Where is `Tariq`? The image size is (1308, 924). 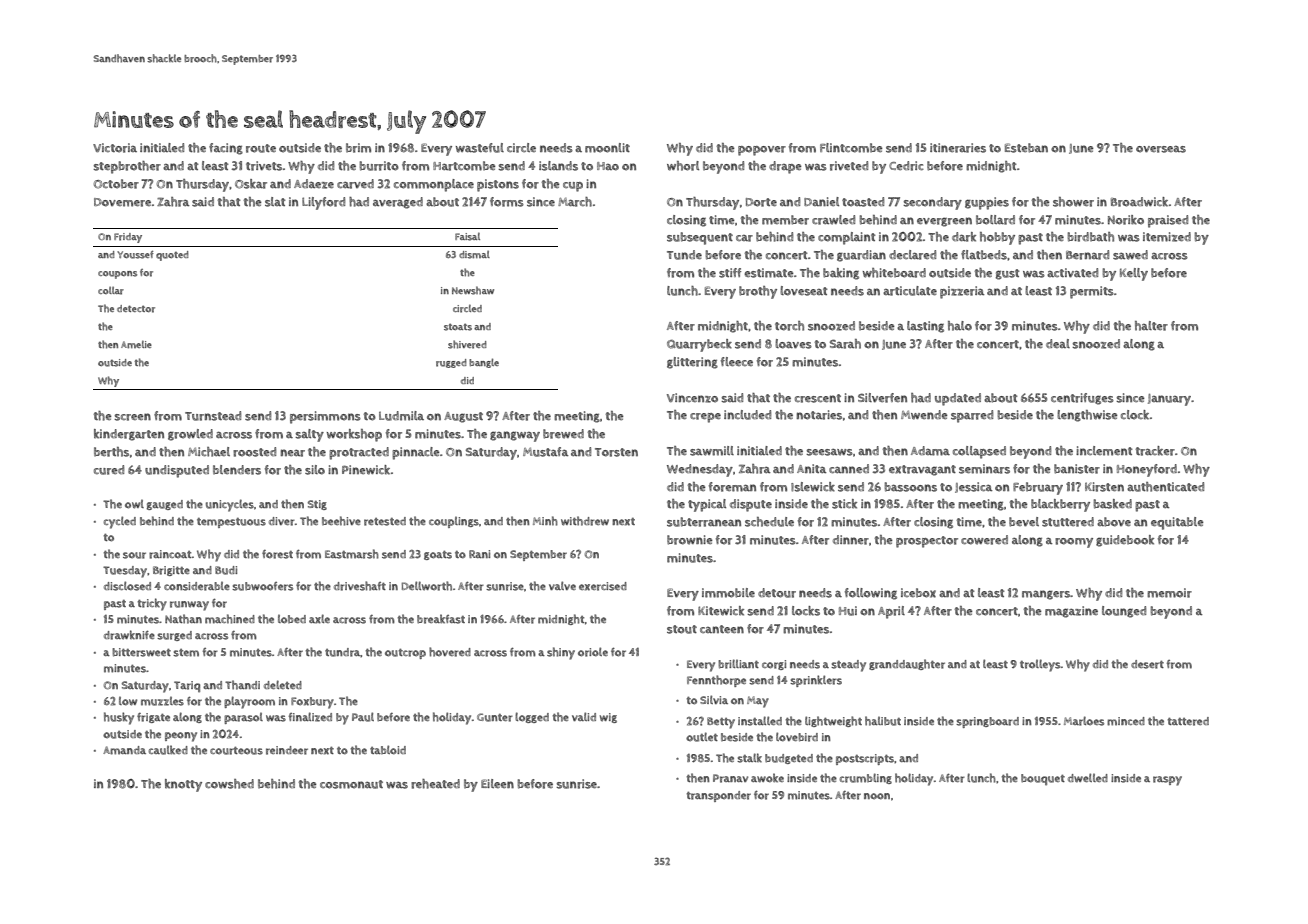 Tariq is located at coordinates (187, 686).
